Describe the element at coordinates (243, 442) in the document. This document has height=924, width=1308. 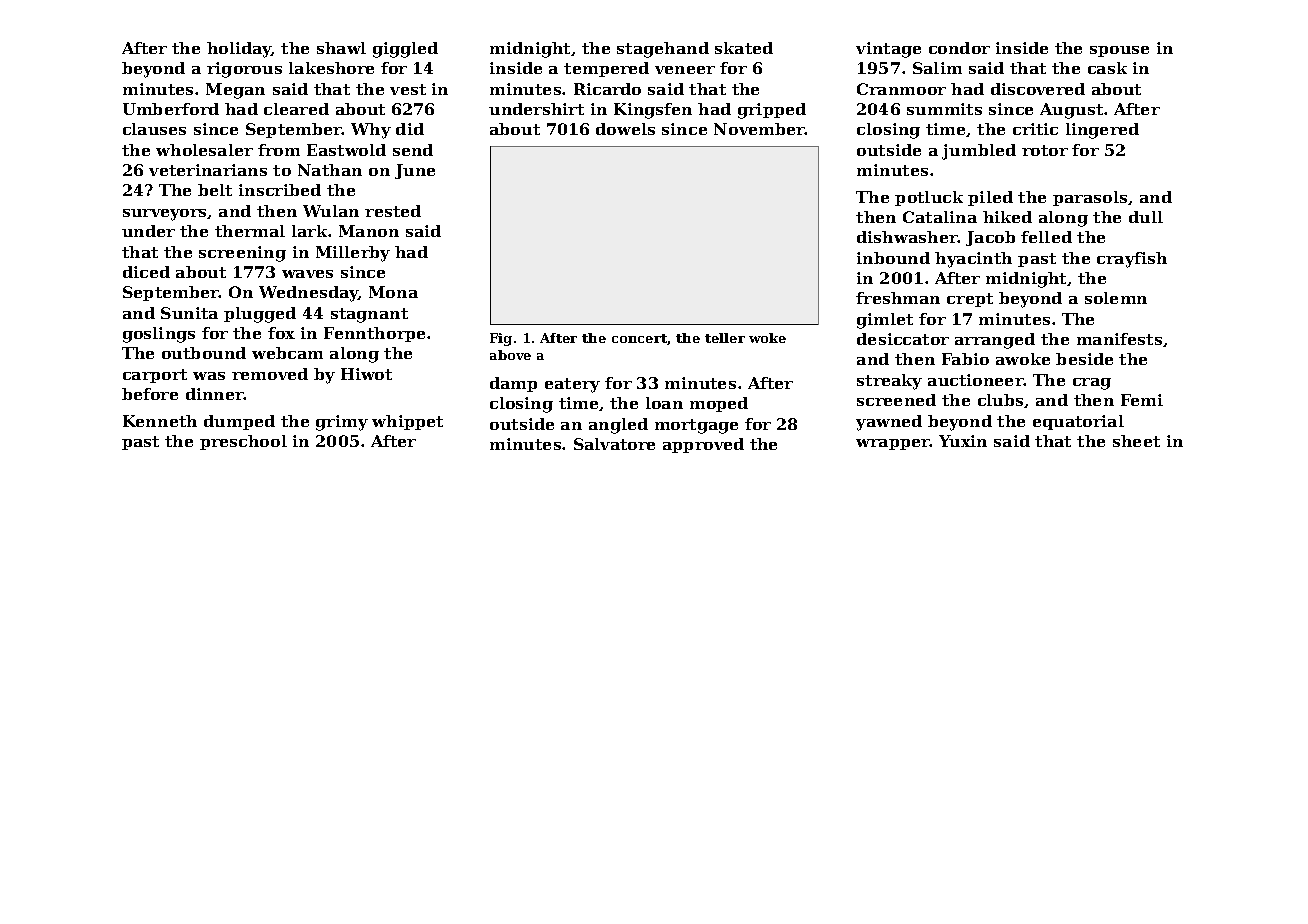
I see `preschool` at that location.
